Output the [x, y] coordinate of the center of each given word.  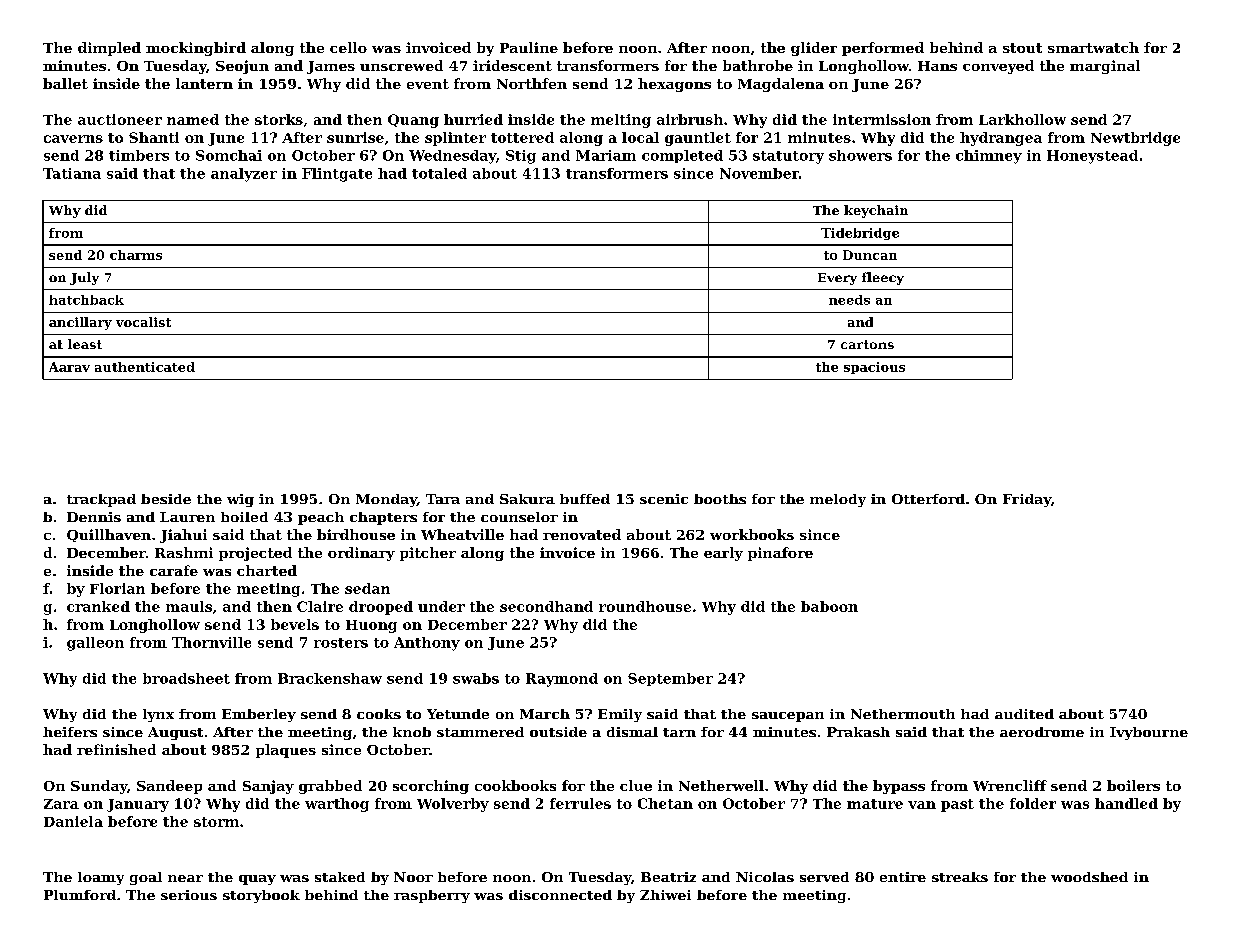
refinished [116, 749]
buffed [585, 499]
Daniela [73, 821]
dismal [632, 732]
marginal [1105, 67]
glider [814, 49]
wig [240, 500]
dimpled [109, 49]
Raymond [562, 680]
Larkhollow [1022, 119]
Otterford [928, 499]
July [84, 278]
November [759, 173]
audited [1024, 714]
